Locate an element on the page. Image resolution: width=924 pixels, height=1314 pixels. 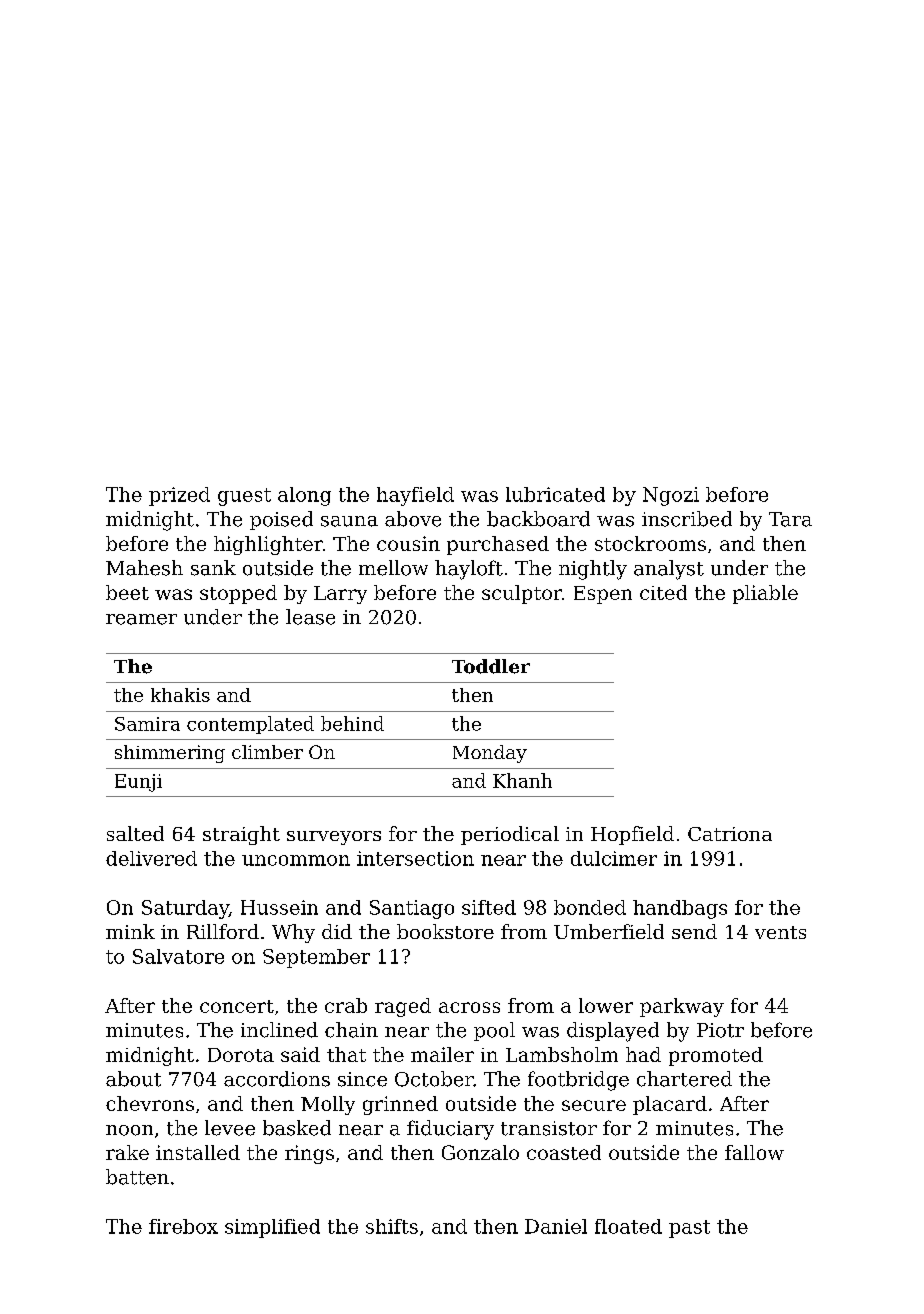
about is located at coordinates (133, 1079).
